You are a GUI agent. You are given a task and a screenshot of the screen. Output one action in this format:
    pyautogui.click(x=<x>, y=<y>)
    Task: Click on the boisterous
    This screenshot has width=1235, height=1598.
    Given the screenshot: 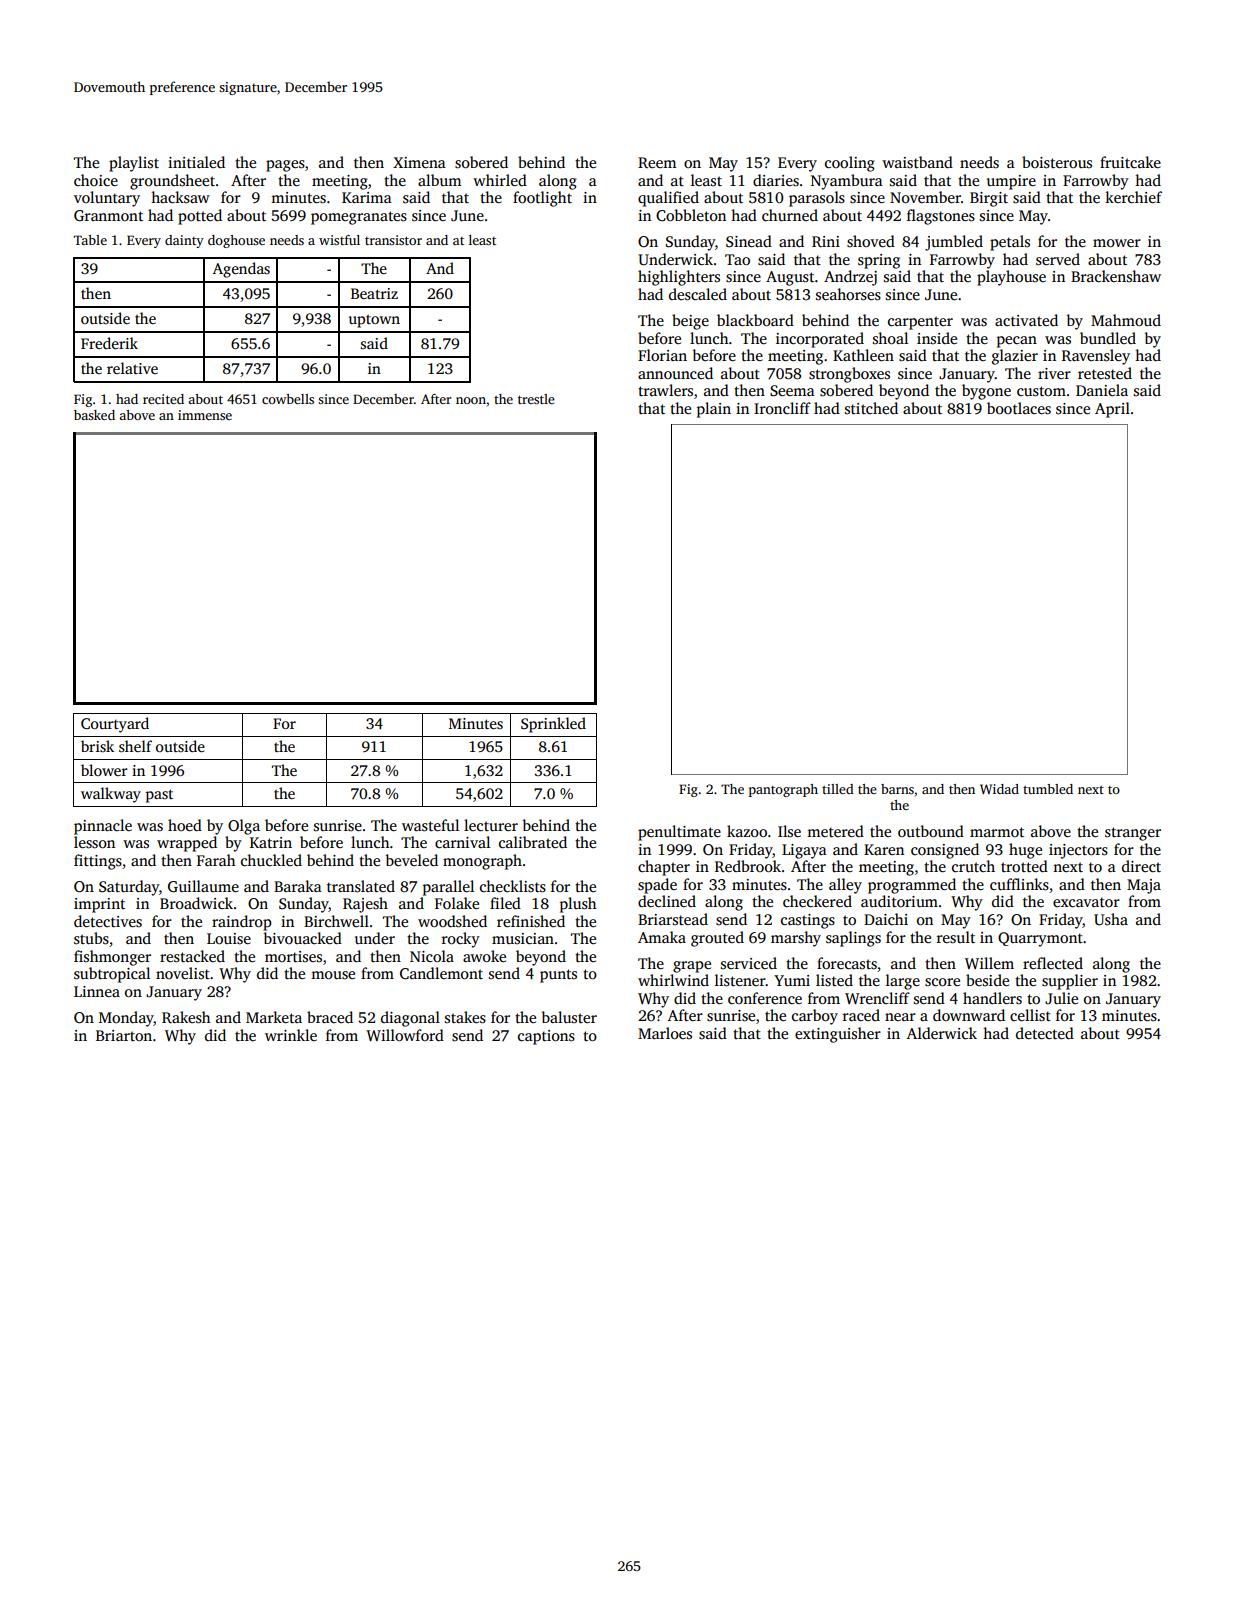 What is the action you would take?
    pyautogui.click(x=1057, y=162)
